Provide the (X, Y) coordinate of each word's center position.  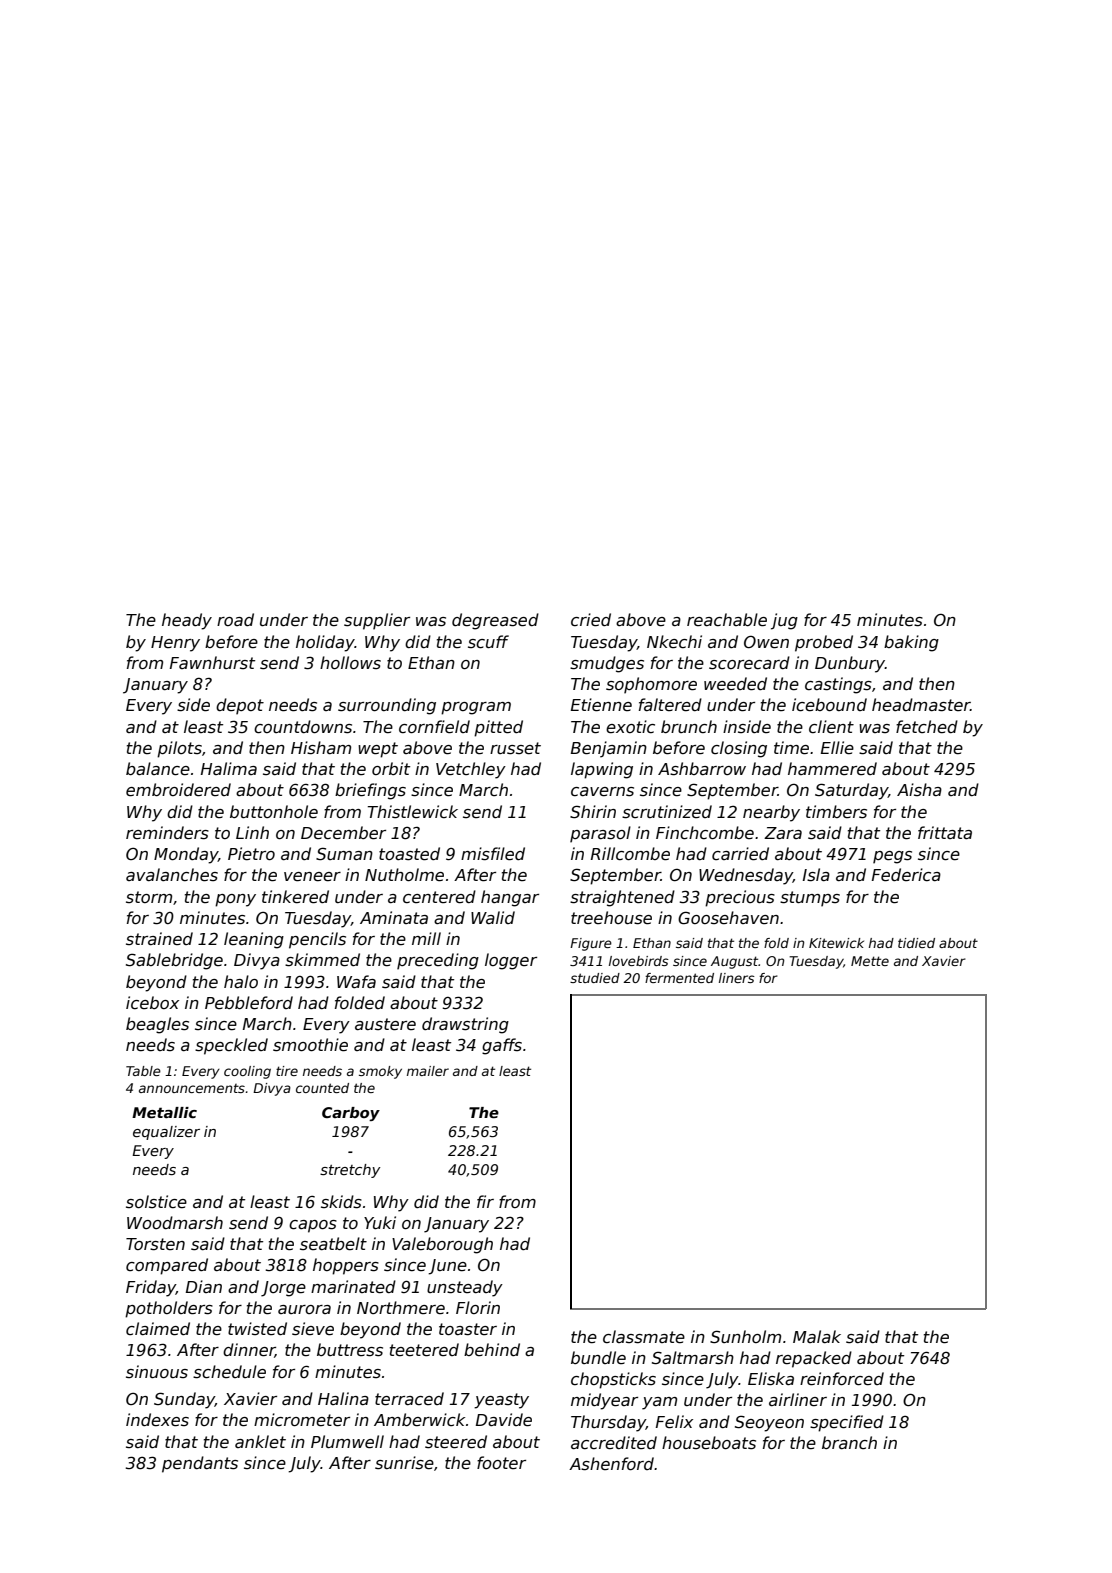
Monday (186, 855)
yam (659, 1403)
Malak (817, 1336)
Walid (493, 917)
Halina (343, 1398)
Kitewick (836, 943)
